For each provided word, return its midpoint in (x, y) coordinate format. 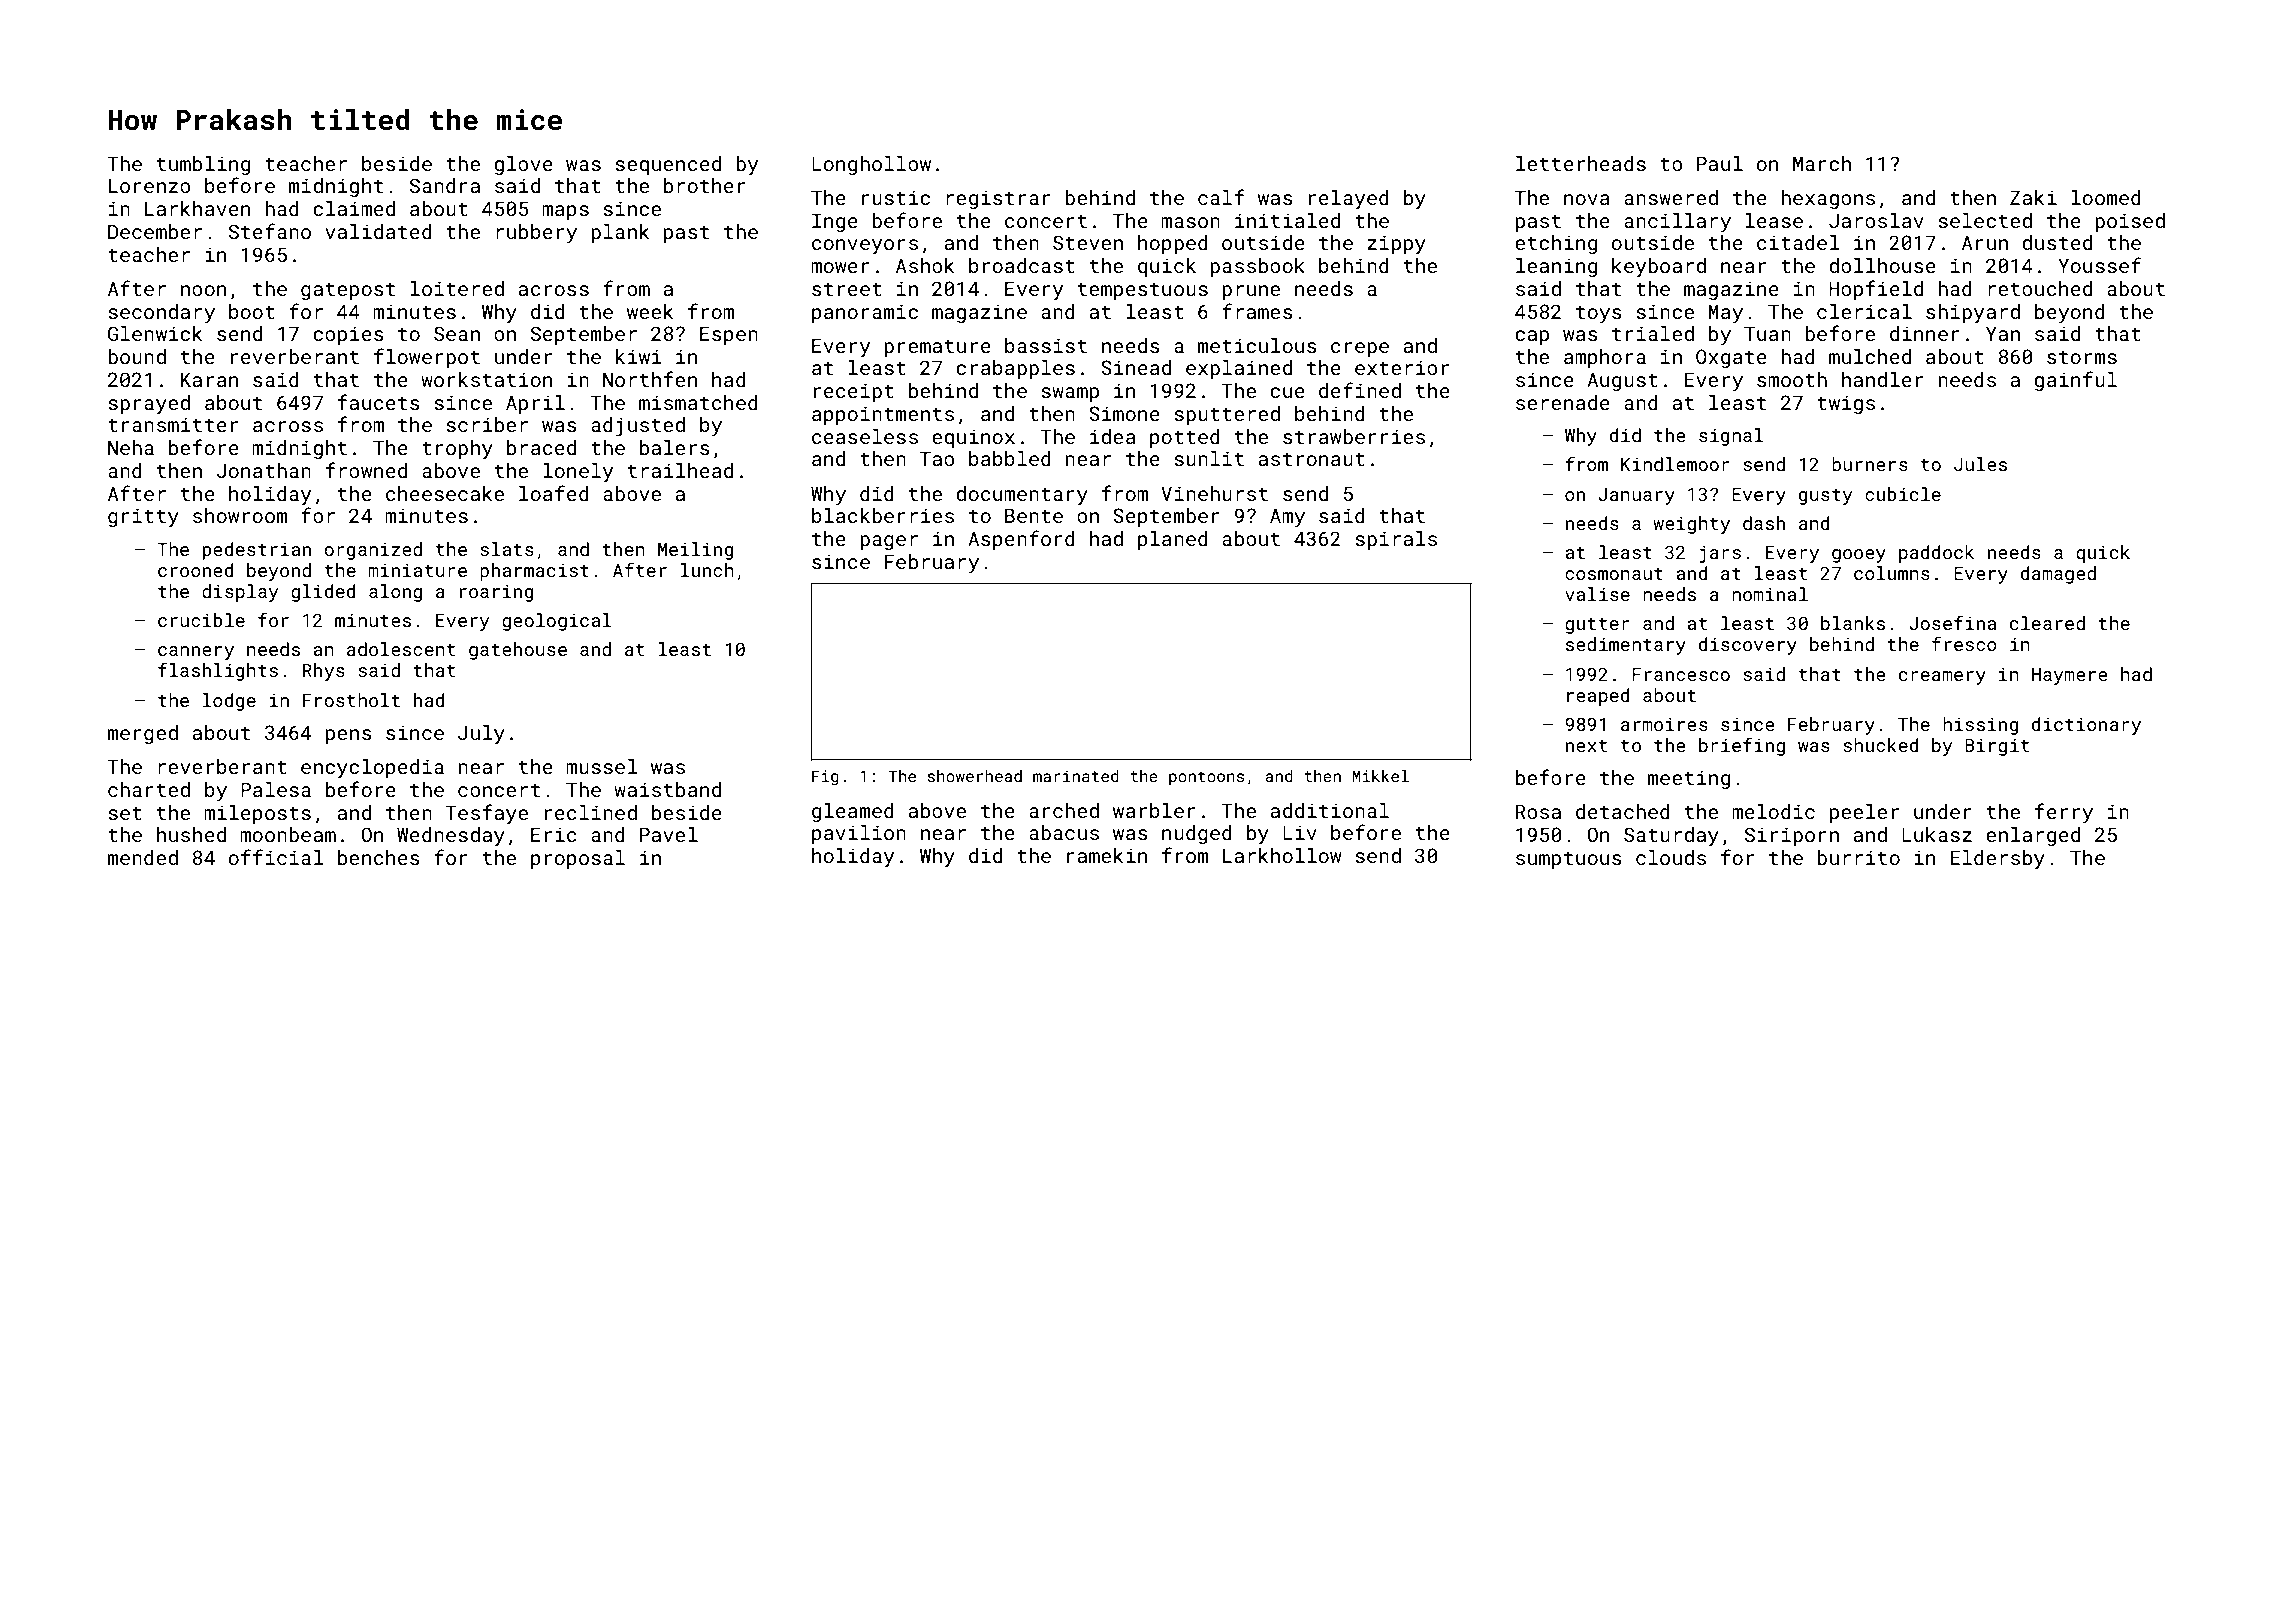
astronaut (1312, 459)
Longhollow (871, 165)
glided (323, 593)
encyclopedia (372, 769)
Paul (1720, 163)
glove (523, 165)
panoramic (865, 313)
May (1725, 314)
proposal (578, 859)
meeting (1689, 779)
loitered (457, 288)
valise (1597, 594)
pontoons (1206, 778)
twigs (1846, 404)
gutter (1597, 626)
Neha (131, 447)
